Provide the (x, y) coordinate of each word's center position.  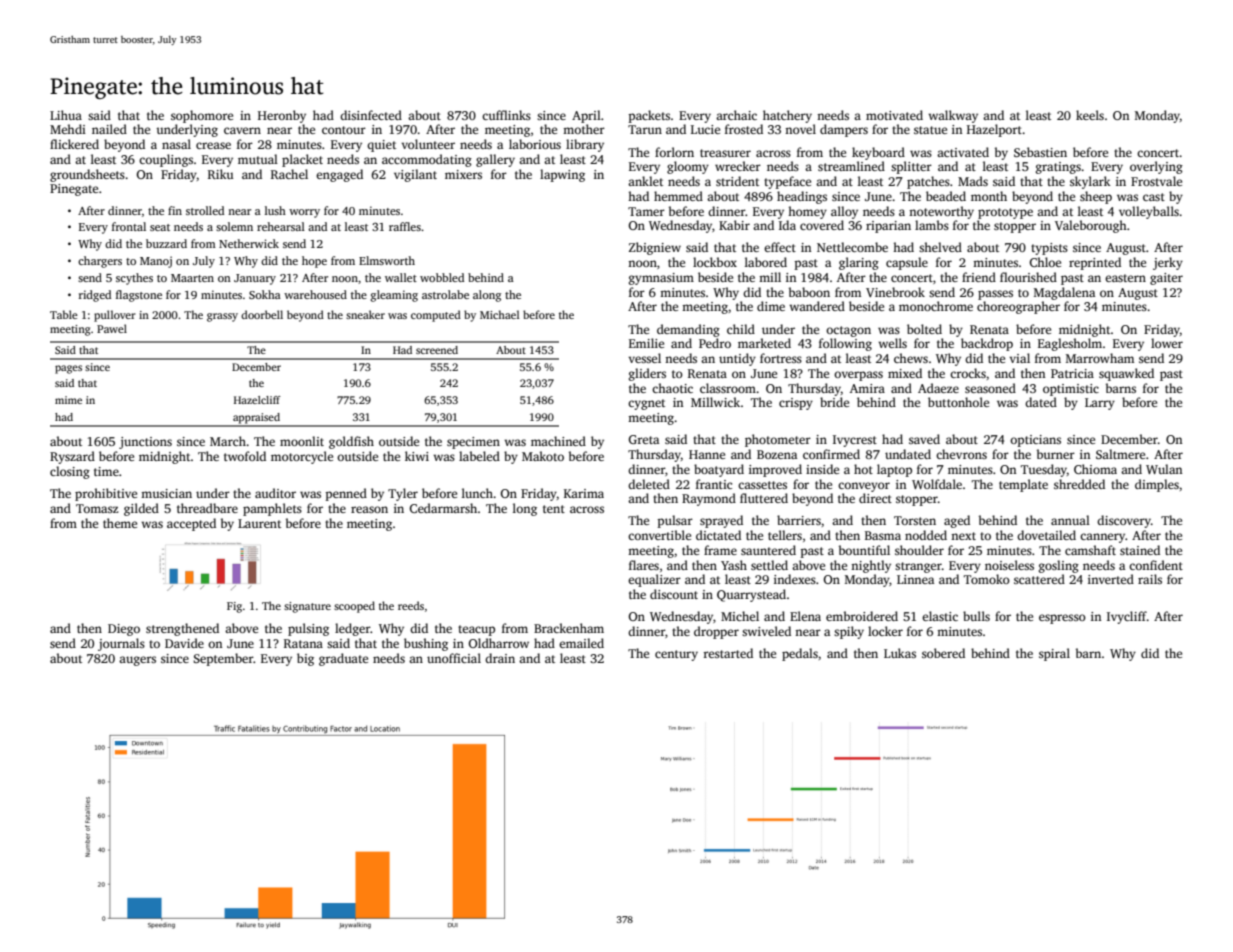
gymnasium (661, 279)
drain (500, 658)
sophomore (202, 116)
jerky (1168, 263)
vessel (644, 358)
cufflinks (506, 115)
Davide (184, 643)
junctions (145, 443)
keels (1090, 115)
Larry (1100, 404)
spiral (1054, 654)
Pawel (112, 328)
